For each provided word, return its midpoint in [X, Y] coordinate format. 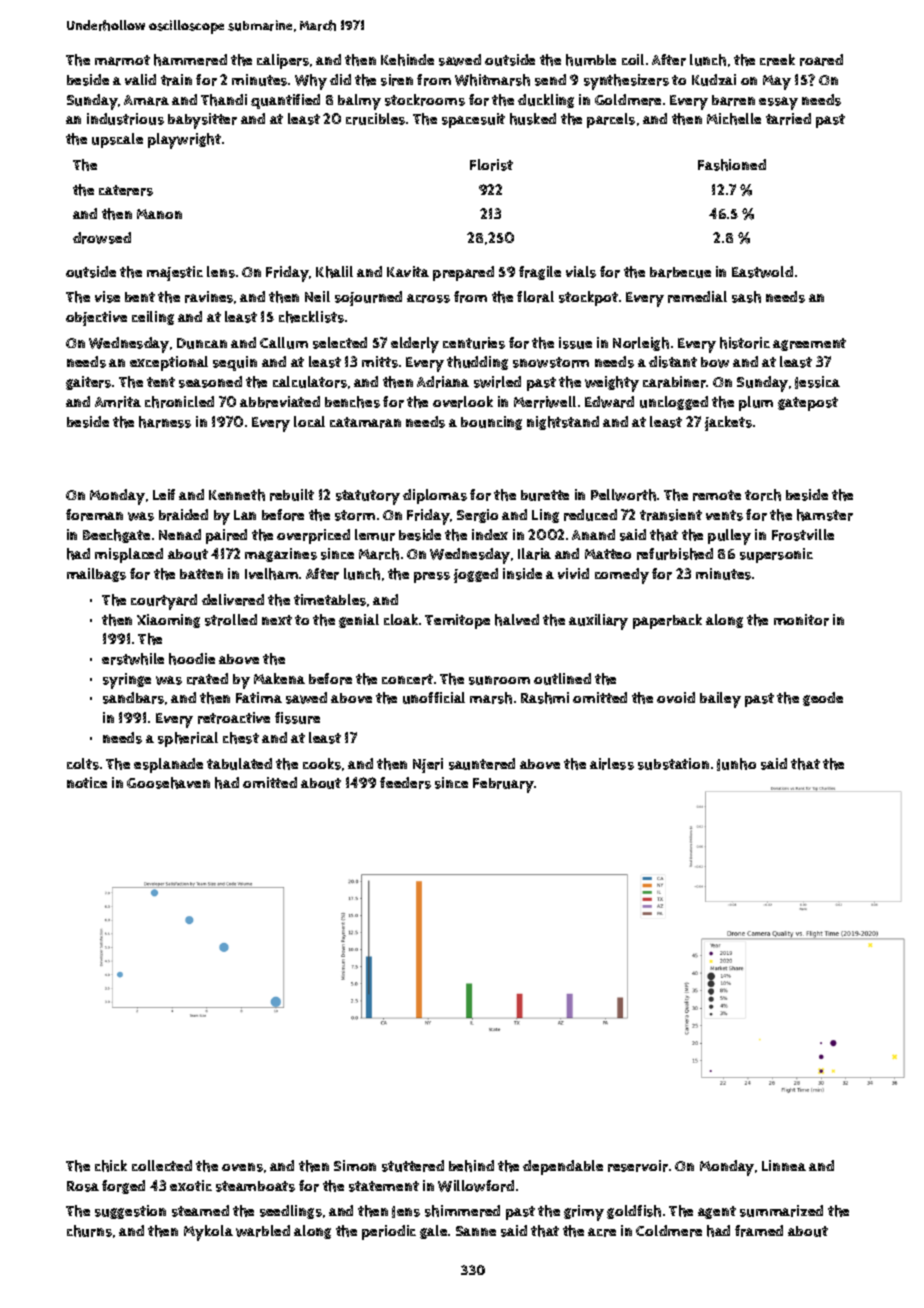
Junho [736, 764]
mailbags [96, 575]
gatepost [808, 404]
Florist [491, 165]
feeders [405, 783]
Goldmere [628, 100]
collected [162, 1165]
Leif [164, 494]
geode [823, 699]
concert [407, 679]
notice [87, 782]
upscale [117, 140]
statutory [368, 497]
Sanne [476, 1231]
